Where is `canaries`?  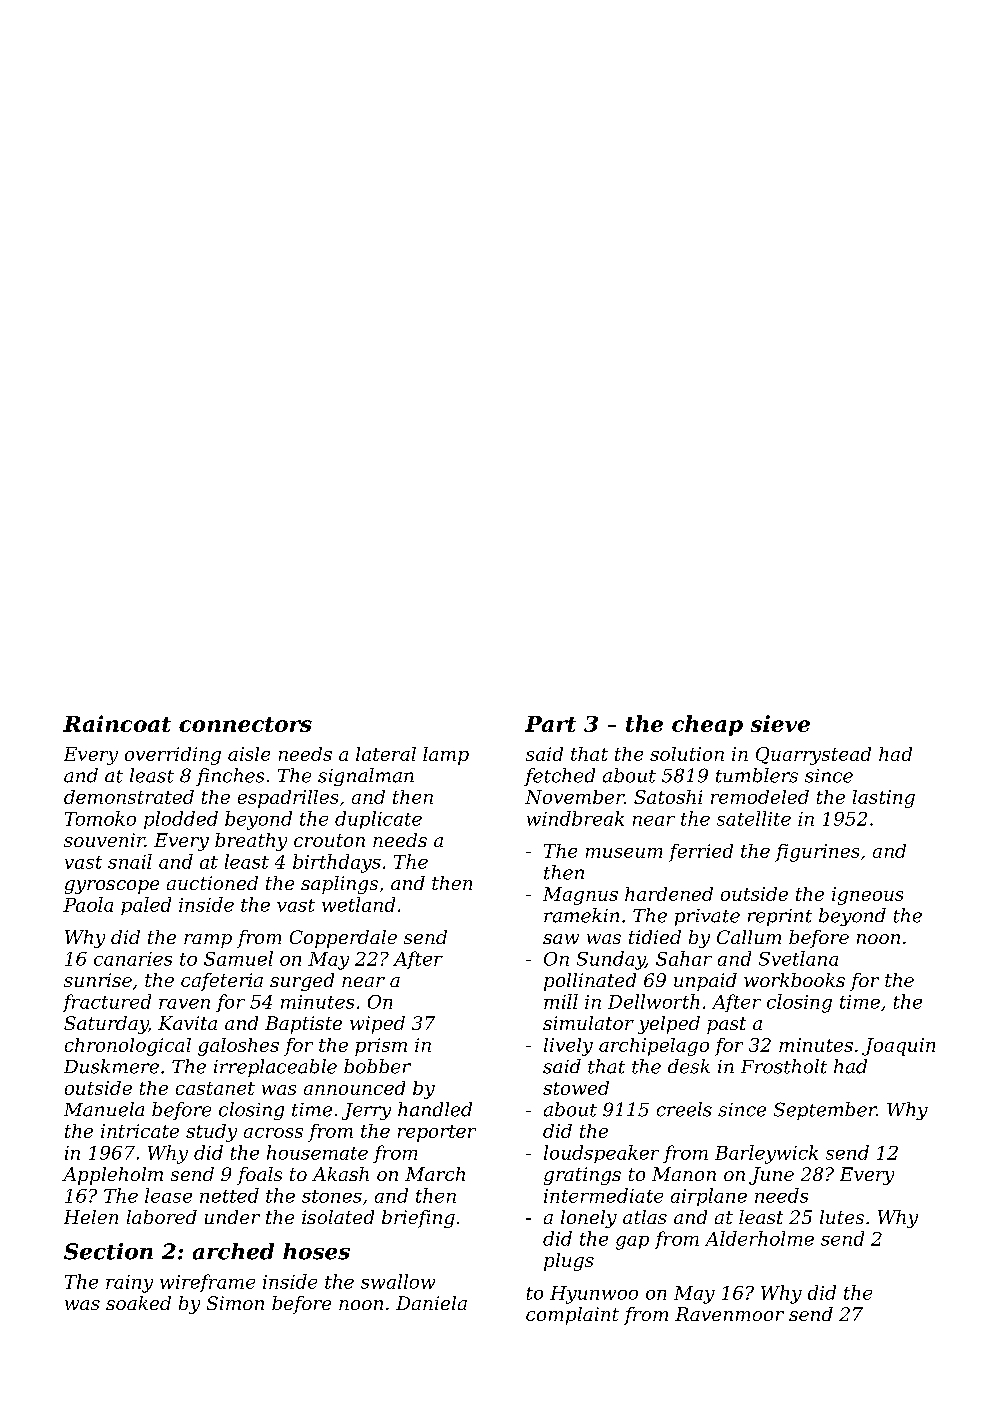
canaries is located at coordinates (133, 959).
